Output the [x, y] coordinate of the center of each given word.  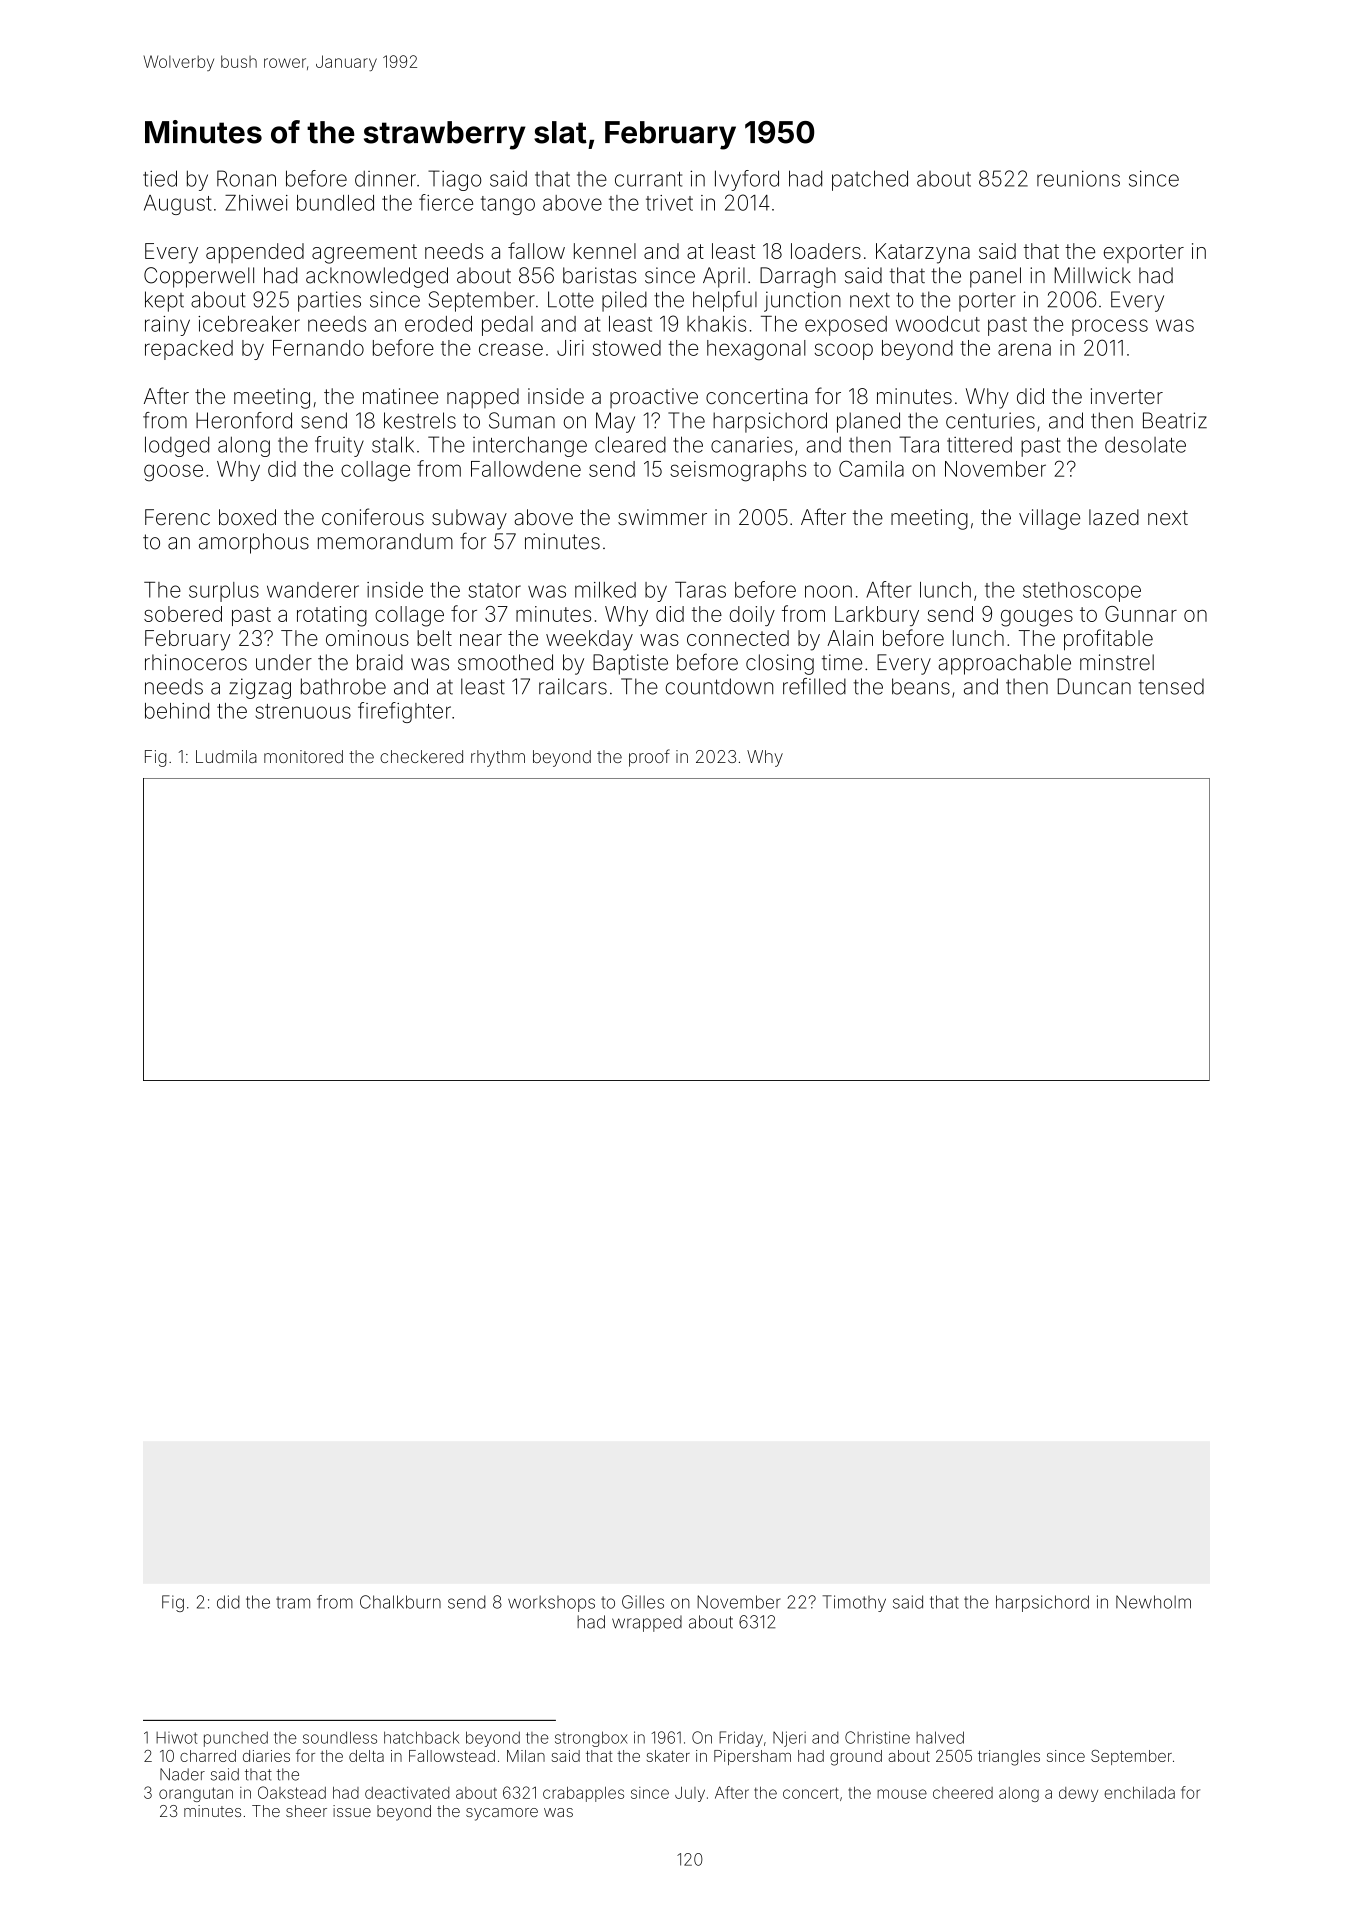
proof [649, 758]
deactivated [407, 1793]
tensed [1171, 687]
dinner [385, 179]
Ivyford [747, 180]
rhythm [498, 758]
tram [293, 1602]
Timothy [854, 1603]
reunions [1078, 178]
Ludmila [226, 756]
